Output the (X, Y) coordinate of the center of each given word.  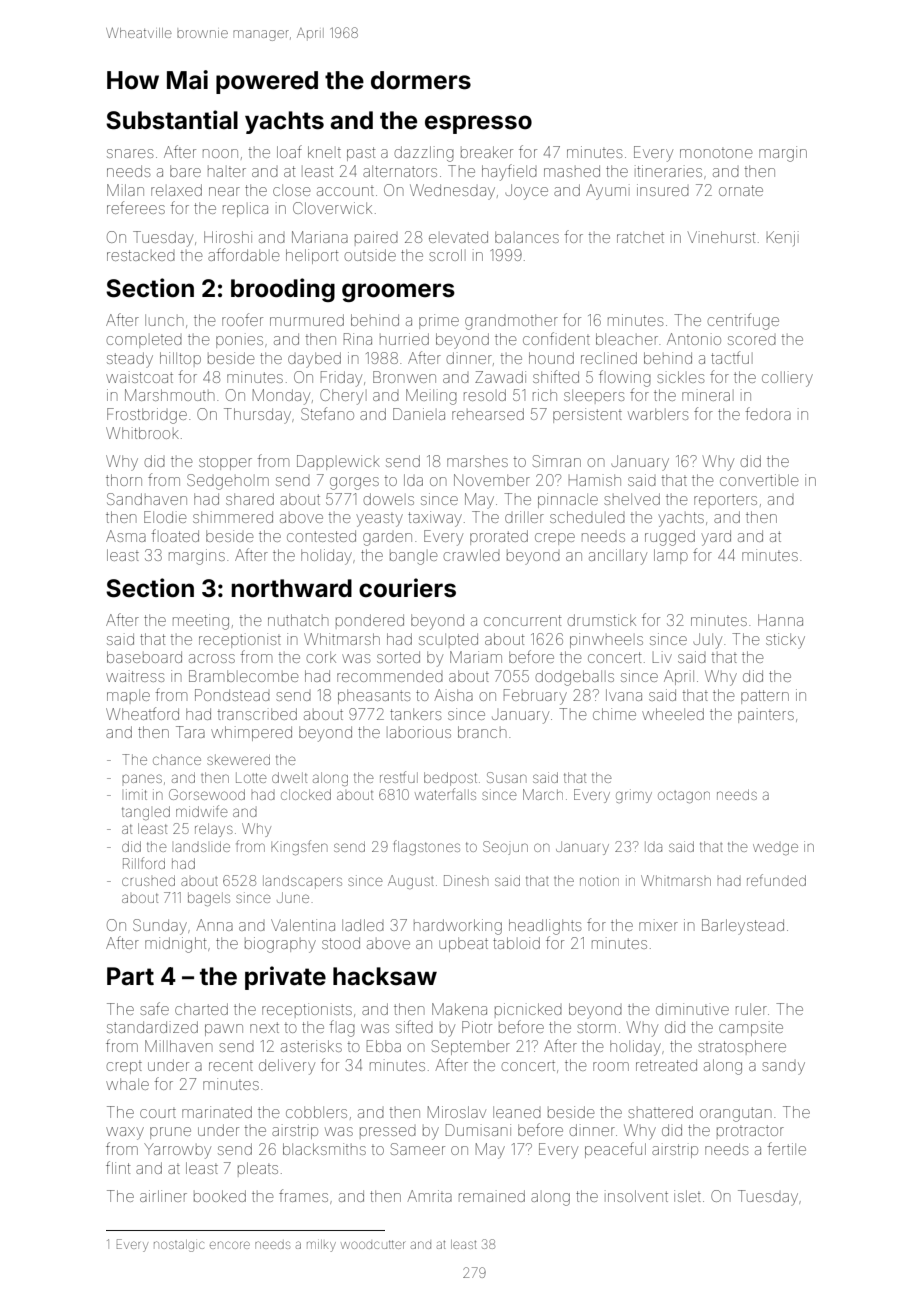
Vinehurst (722, 237)
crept (124, 1068)
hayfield (509, 172)
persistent (587, 415)
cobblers (316, 1112)
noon (220, 153)
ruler (751, 1009)
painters (766, 715)
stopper (225, 463)
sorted (398, 657)
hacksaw (385, 976)
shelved (632, 499)
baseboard (144, 657)
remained (492, 1196)
